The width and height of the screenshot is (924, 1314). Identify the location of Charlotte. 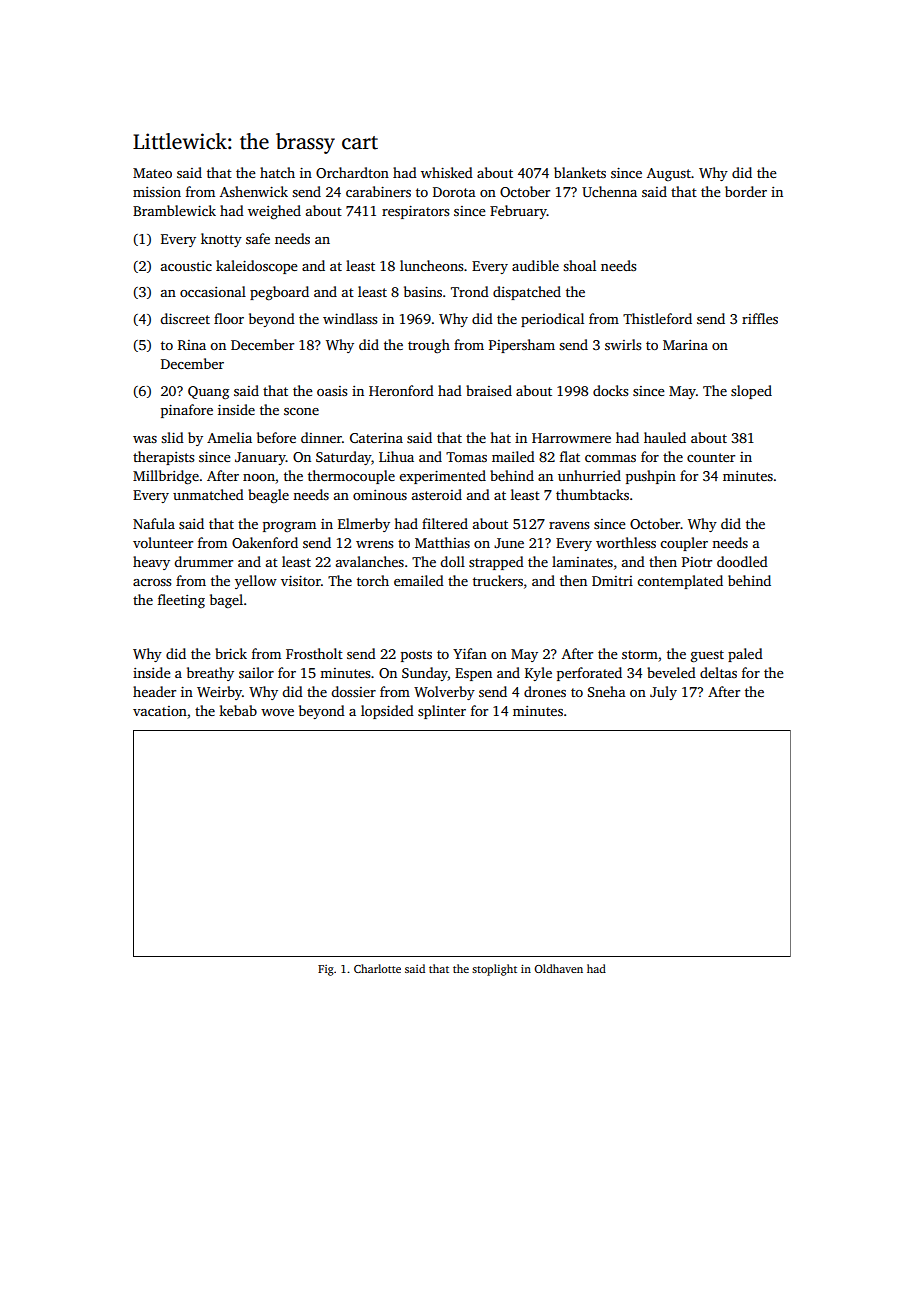
(377, 968).
